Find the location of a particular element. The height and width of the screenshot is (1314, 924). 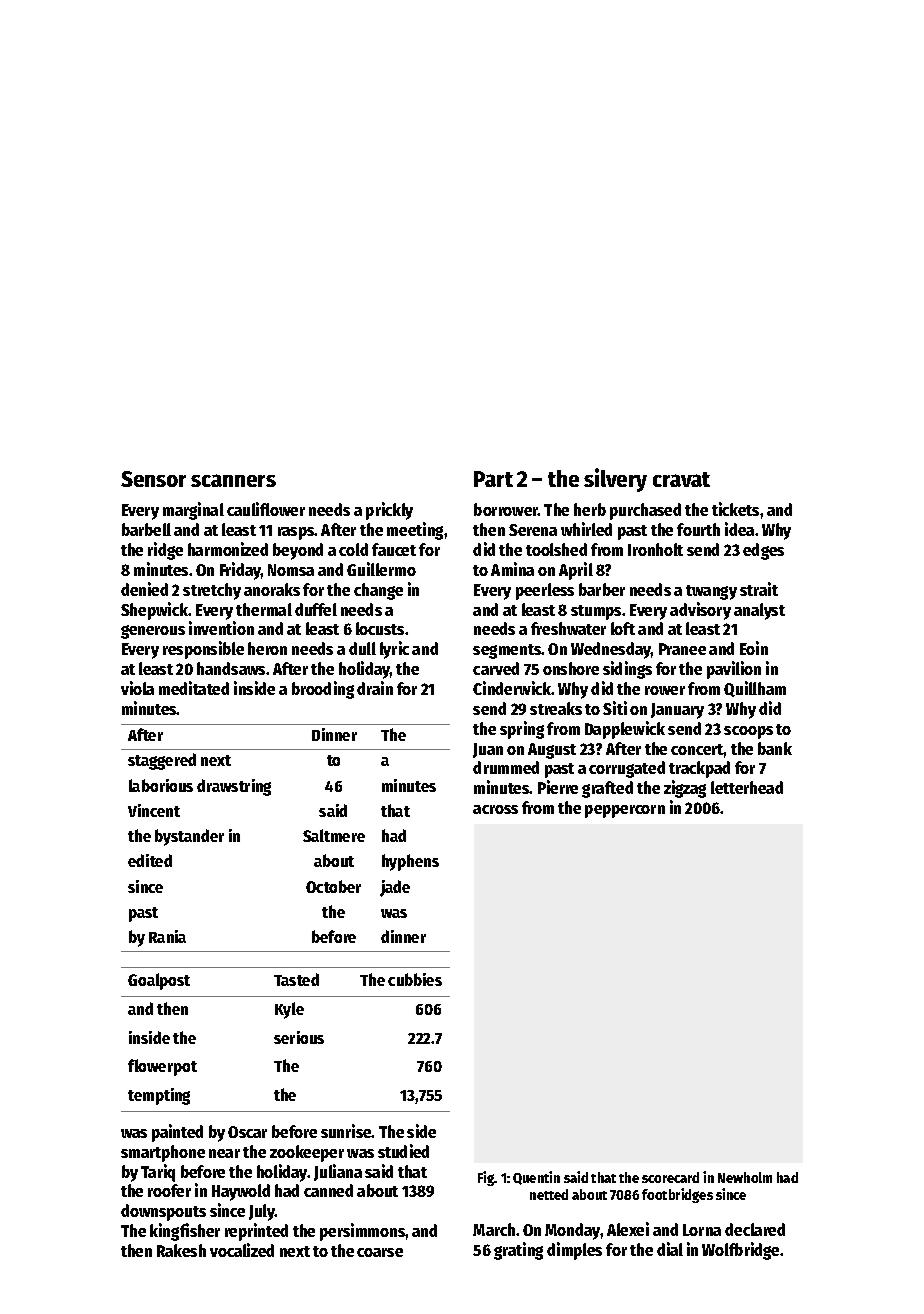

generous is located at coordinates (153, 632).
